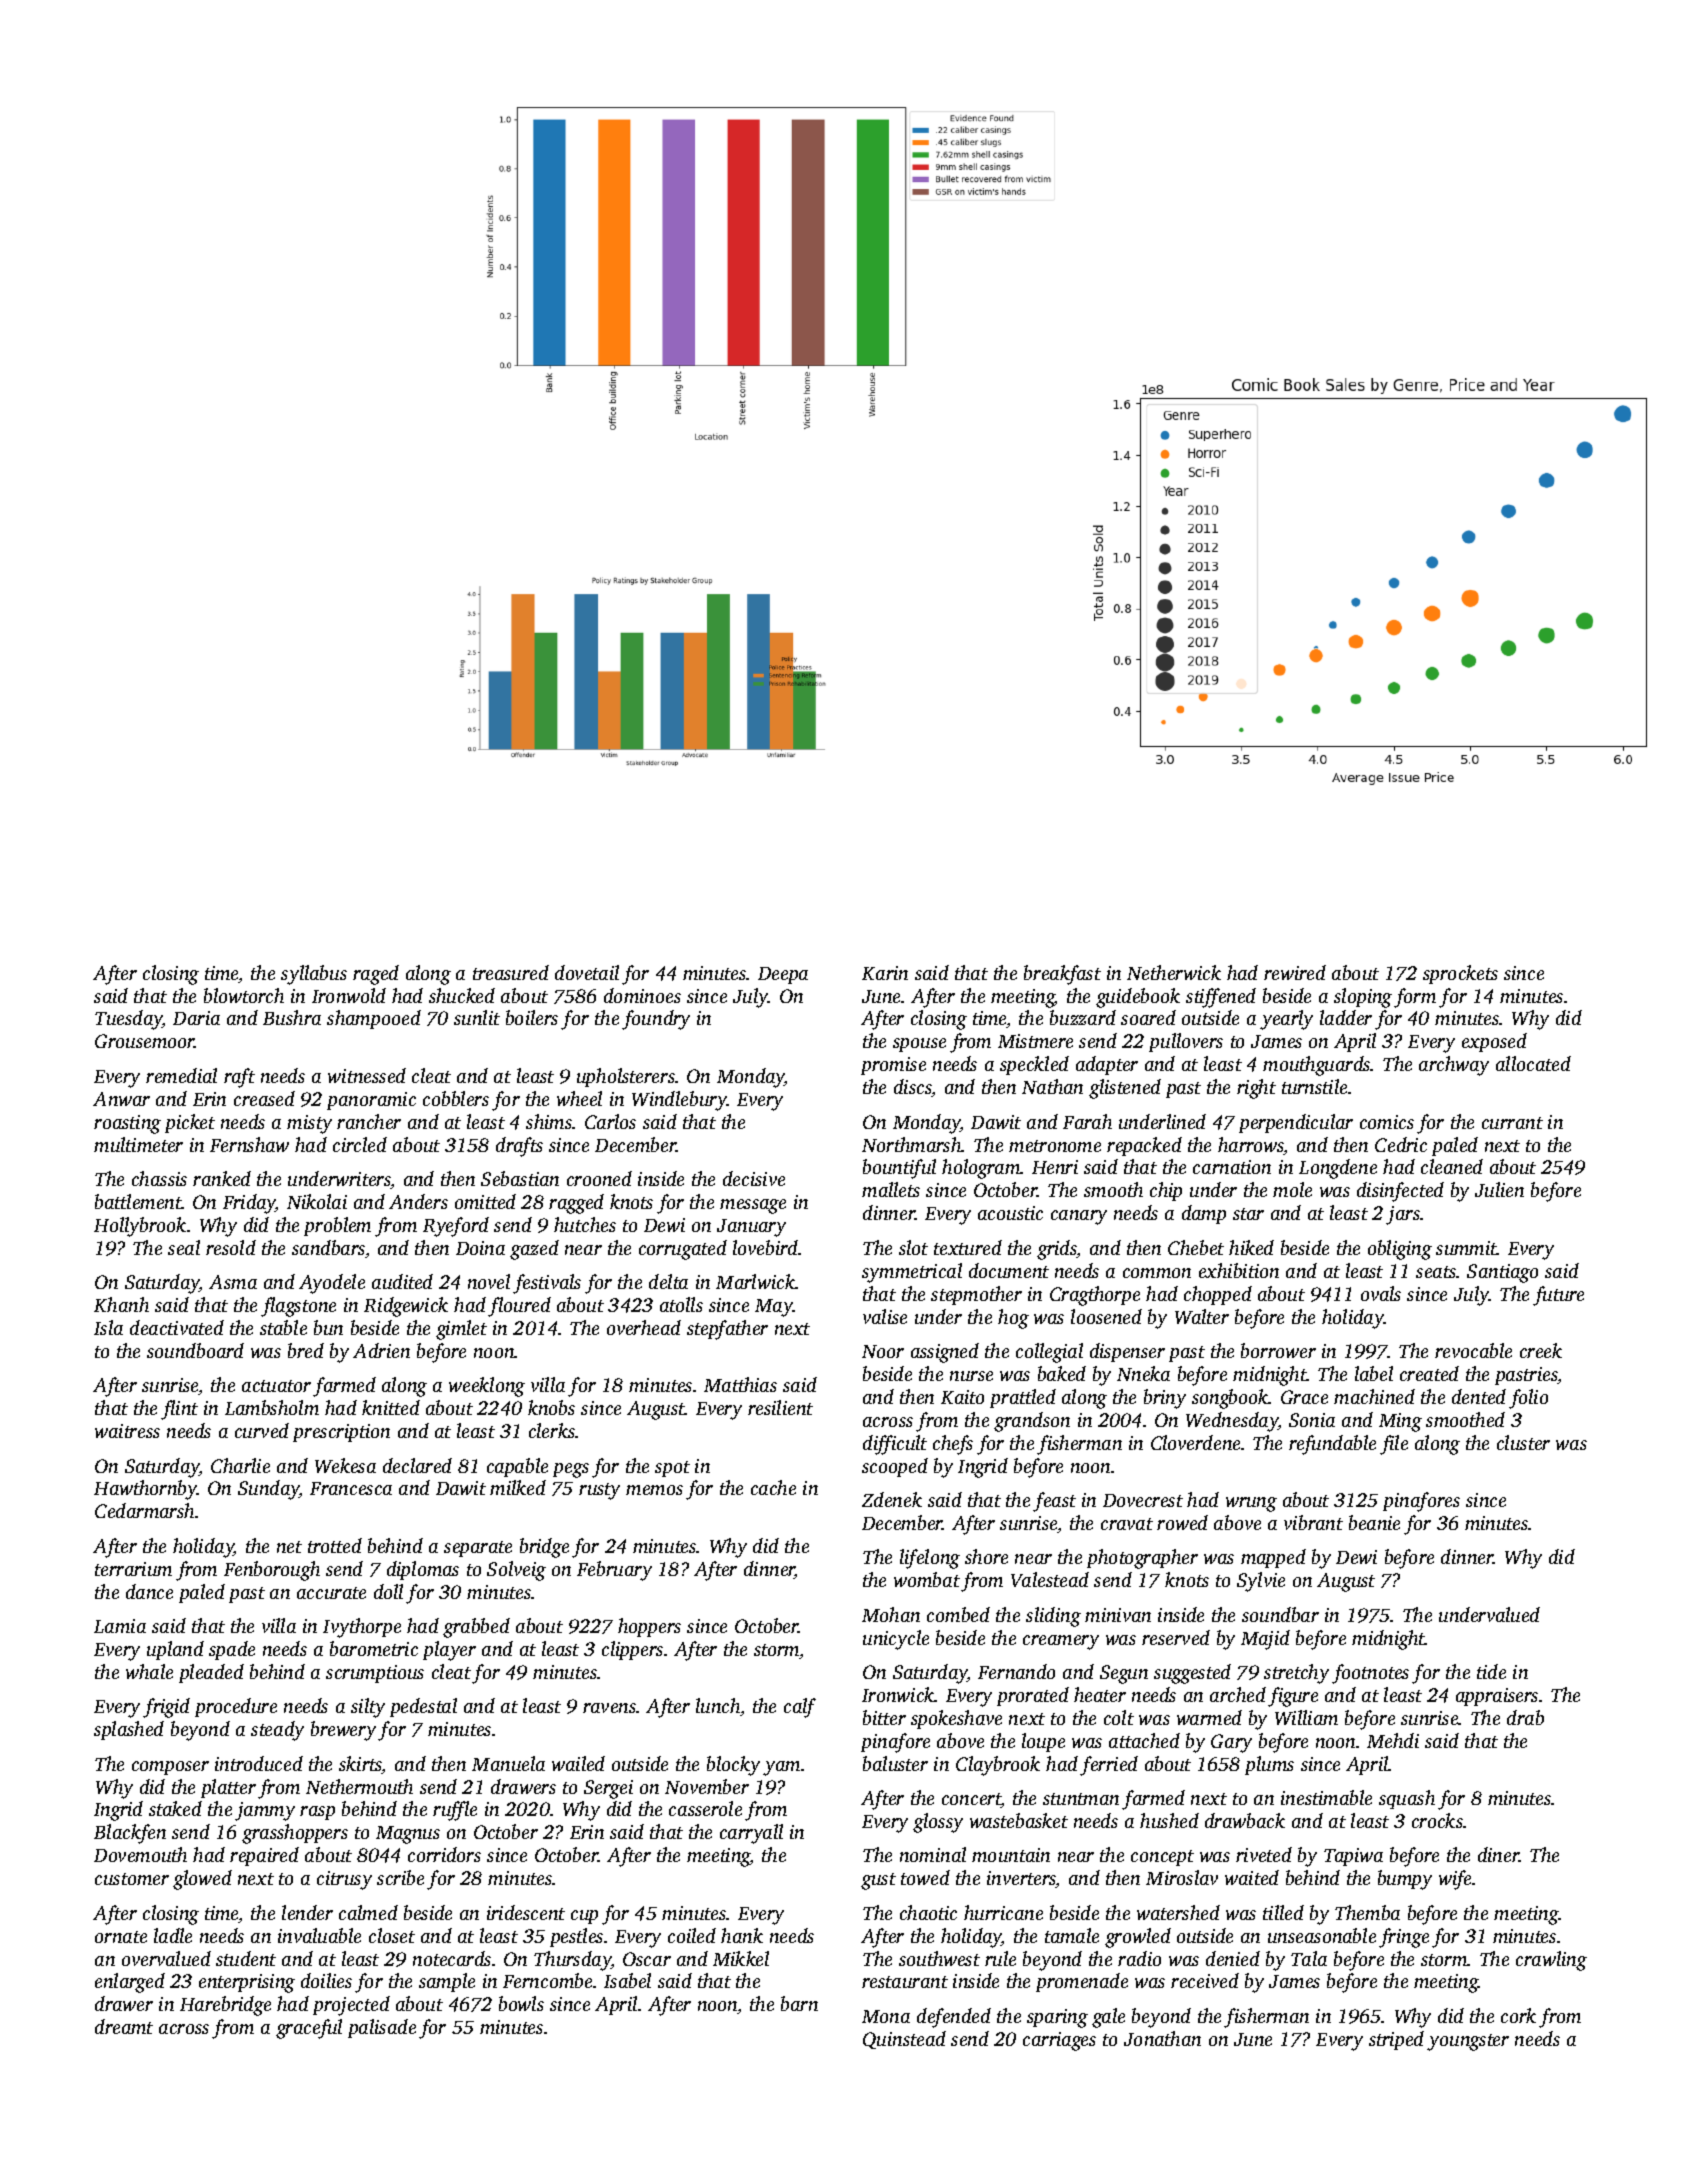 This page has height=2178, width=1683. I want to click on beanie, so click(1374, 1522).
